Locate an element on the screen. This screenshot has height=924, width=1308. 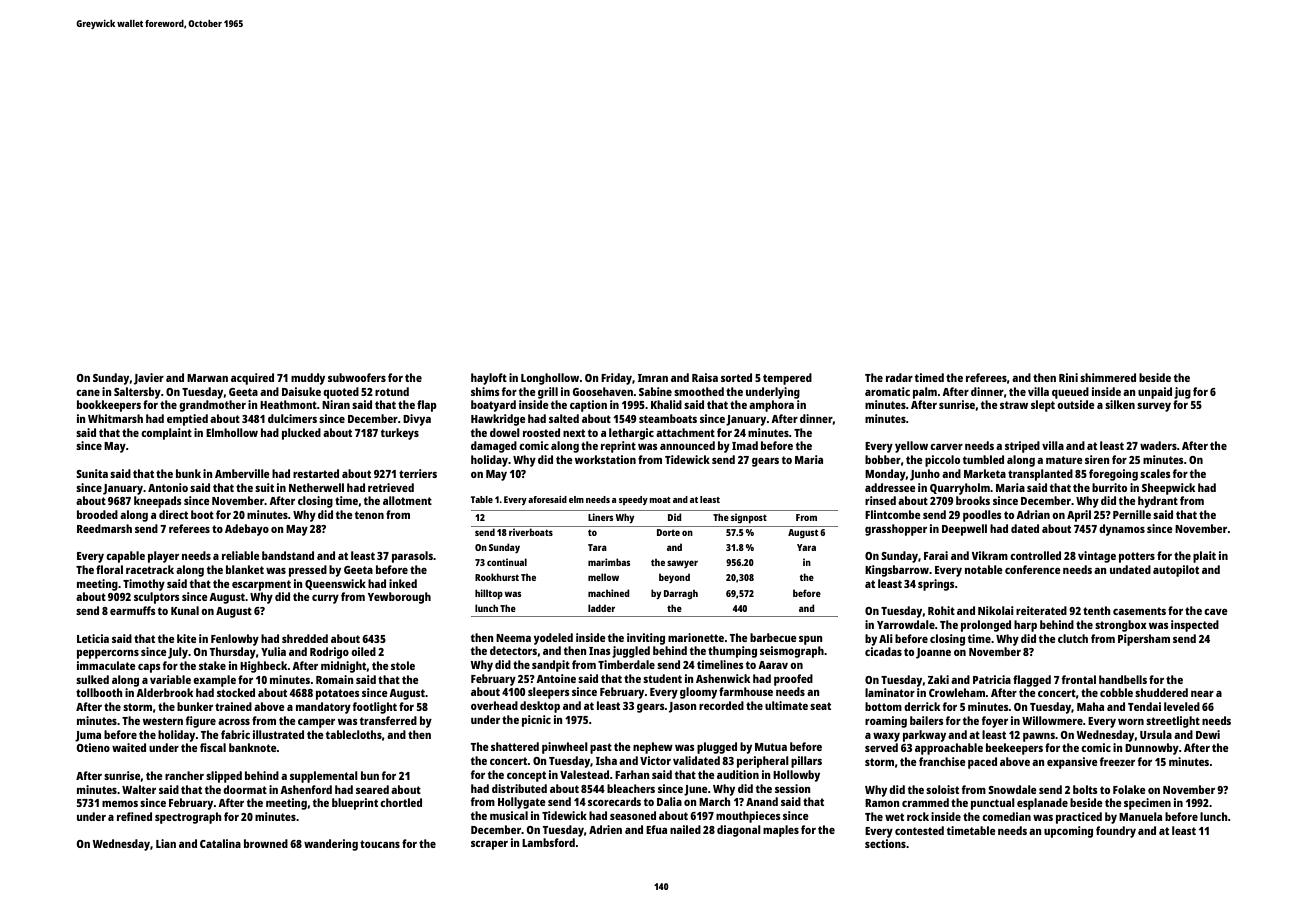
ladder is located at coordinates (601, 608).
